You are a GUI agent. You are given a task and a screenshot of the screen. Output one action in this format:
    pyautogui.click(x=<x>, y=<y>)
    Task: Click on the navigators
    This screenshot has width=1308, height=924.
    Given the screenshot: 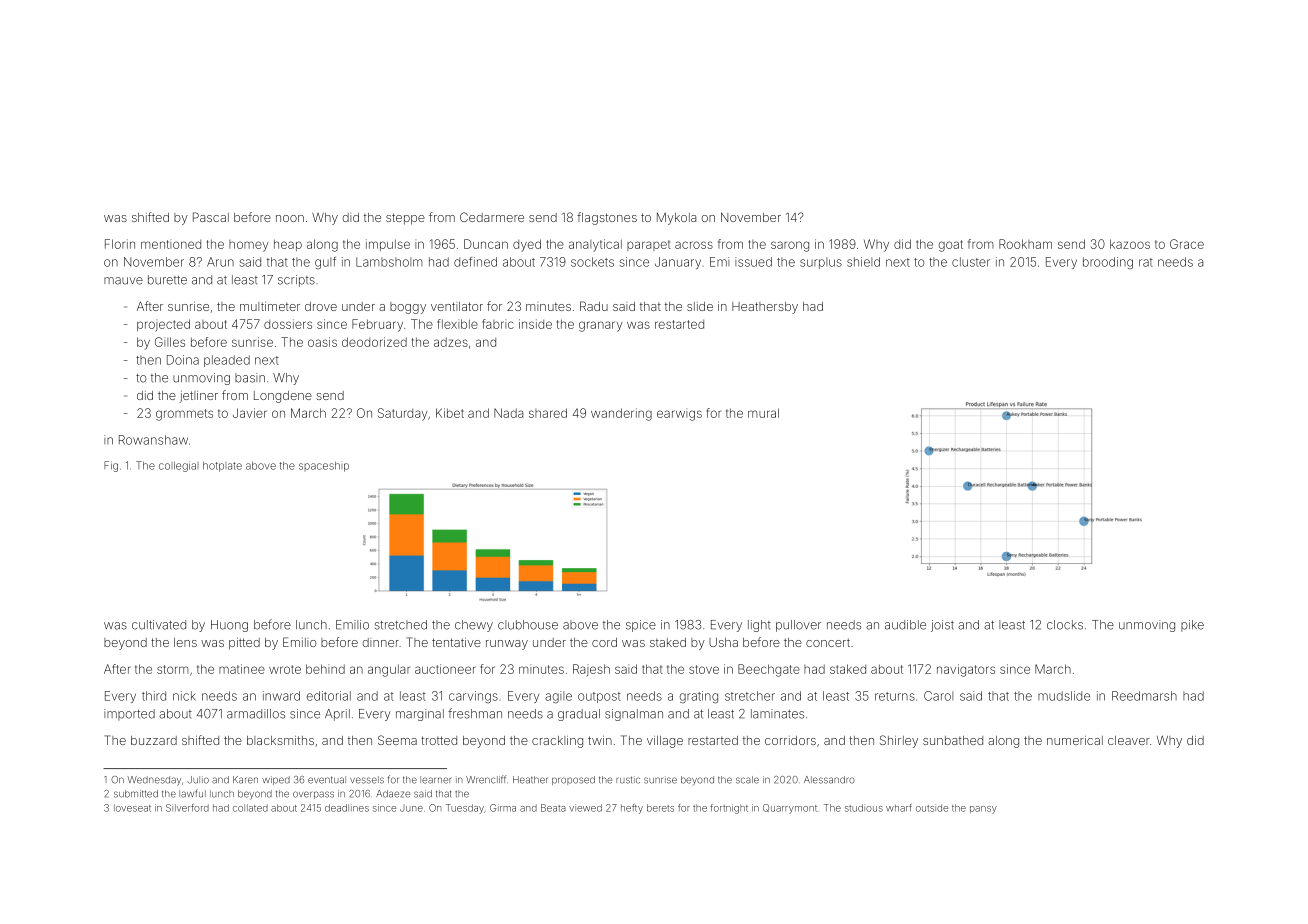 What is the action you would take?
    pyautogui.click(x=966, y=670)
